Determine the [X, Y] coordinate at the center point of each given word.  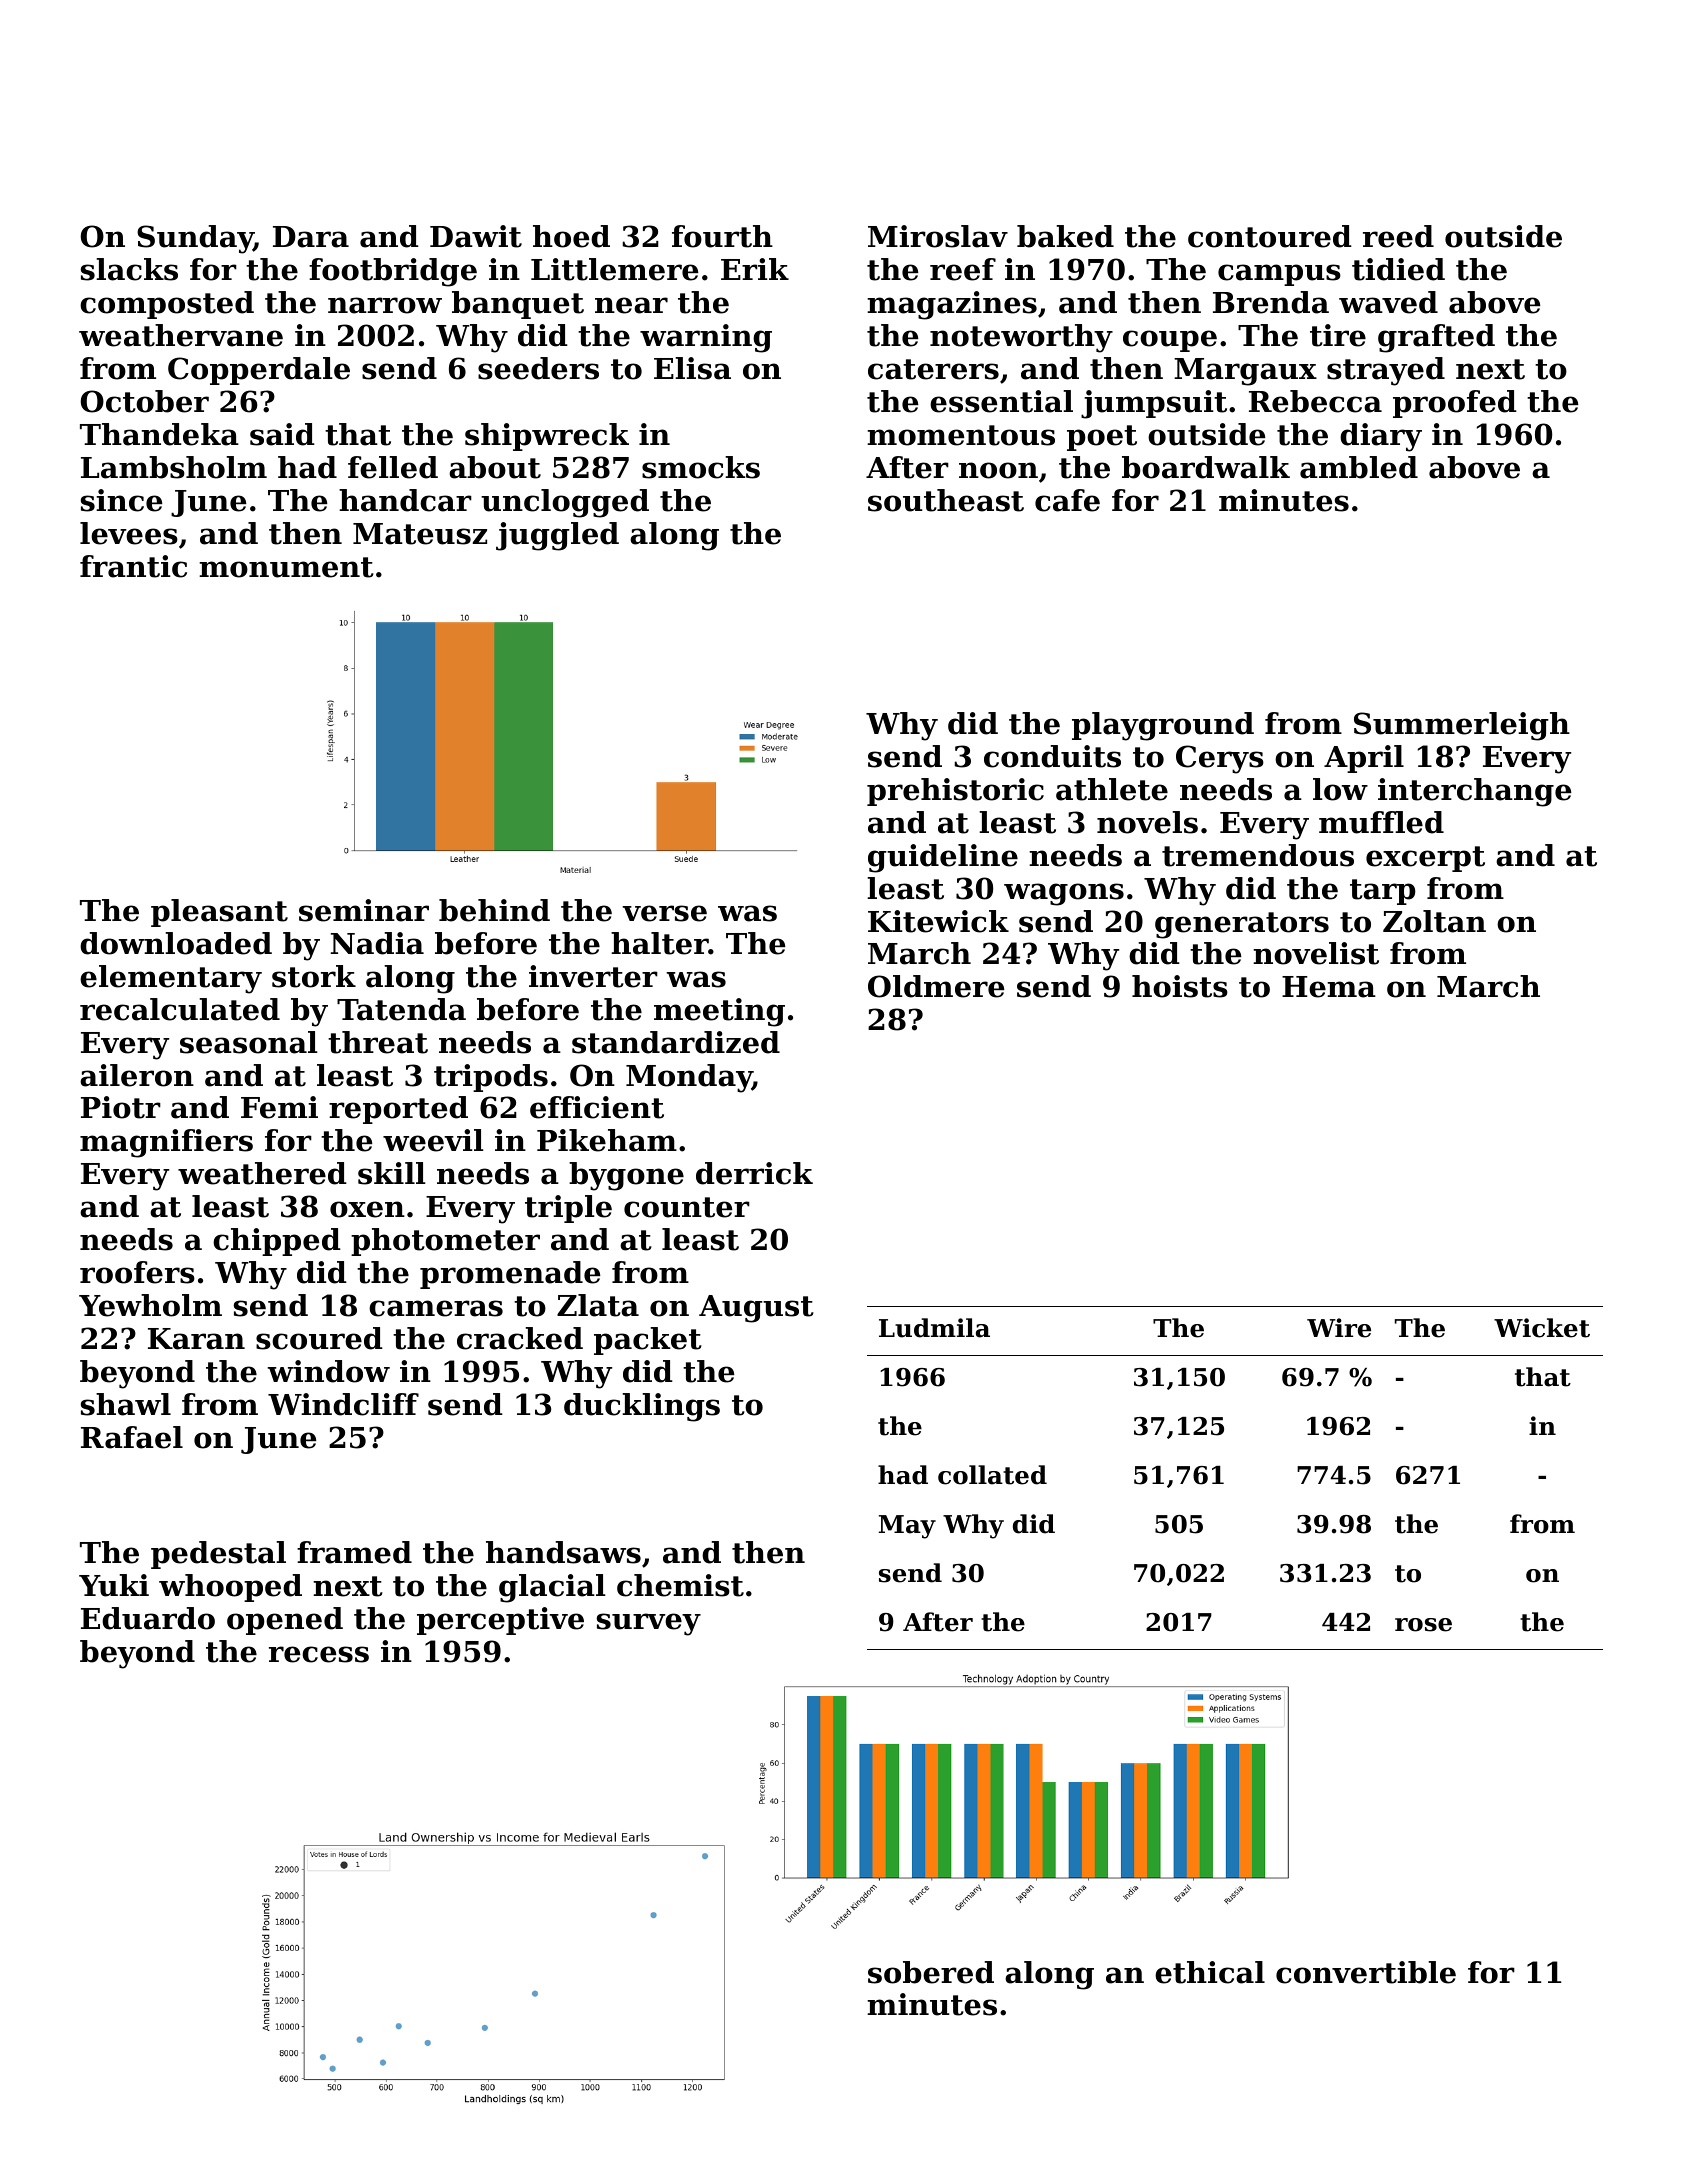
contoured [1270, 236]
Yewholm [150, 1305]
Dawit [476, 236]
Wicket [1542, 1328]
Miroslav [938, 236]
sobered [931, 1972]
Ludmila [934, 1328]
